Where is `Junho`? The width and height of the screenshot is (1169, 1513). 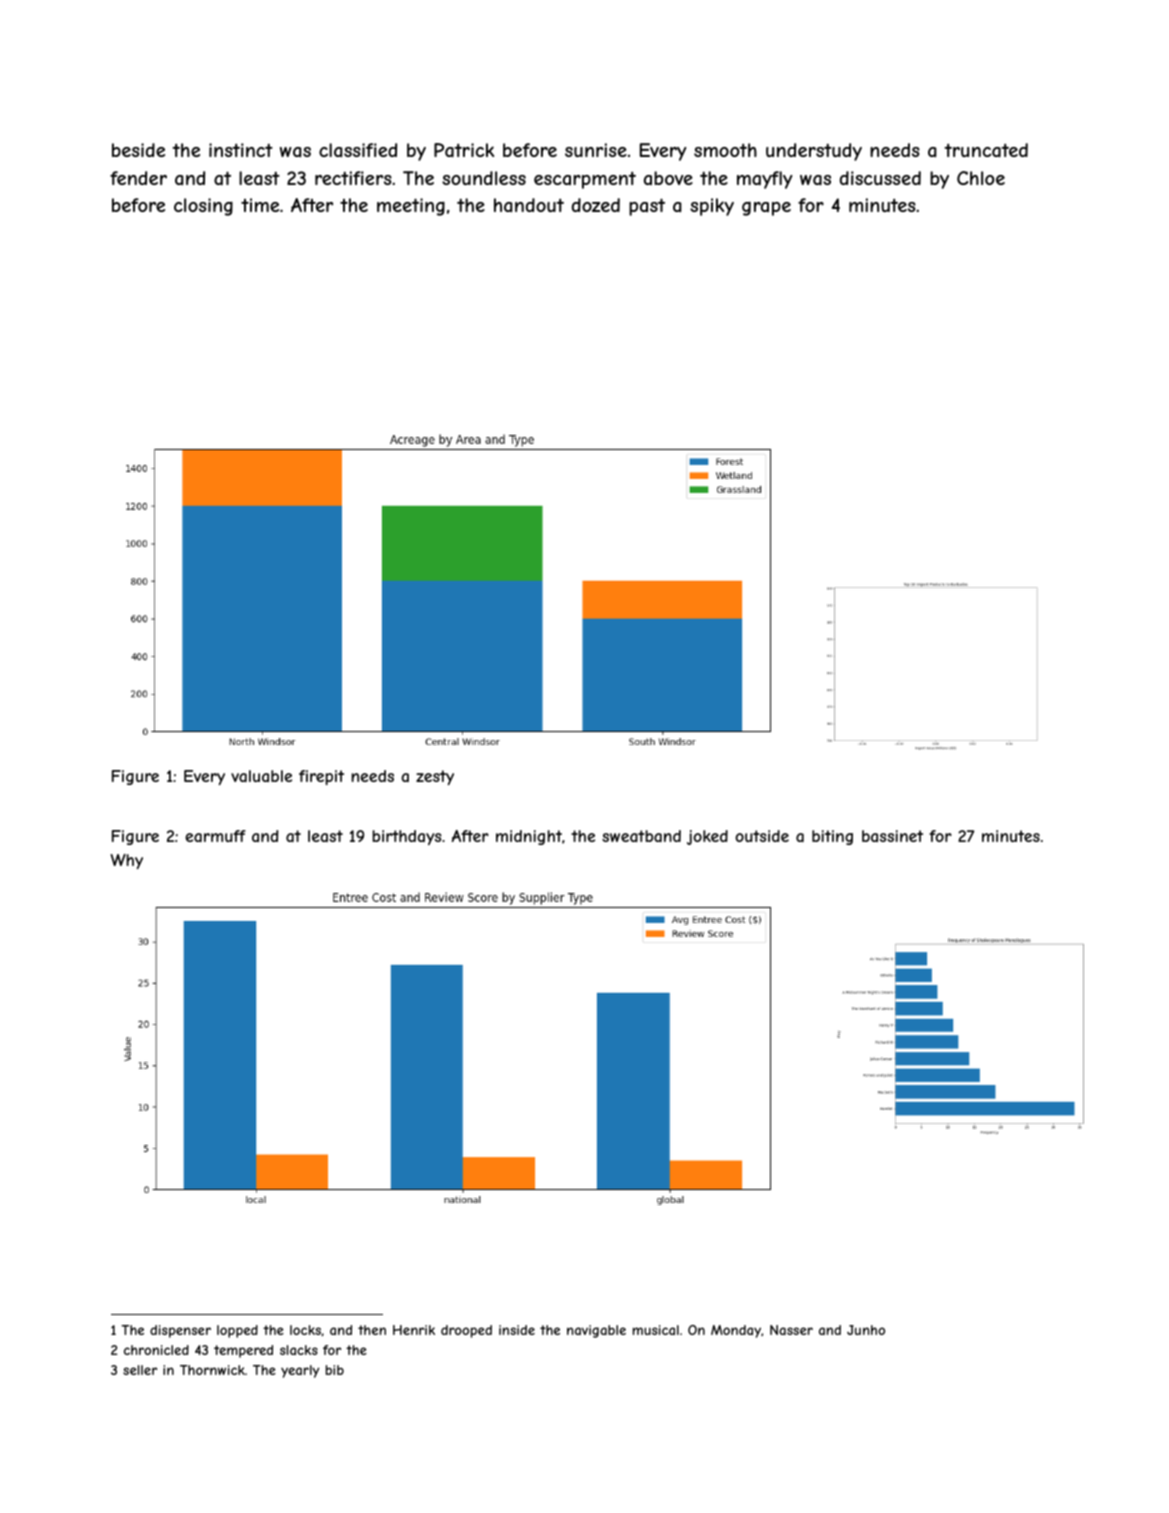 Junho is located at coordinates (866, 1330).
